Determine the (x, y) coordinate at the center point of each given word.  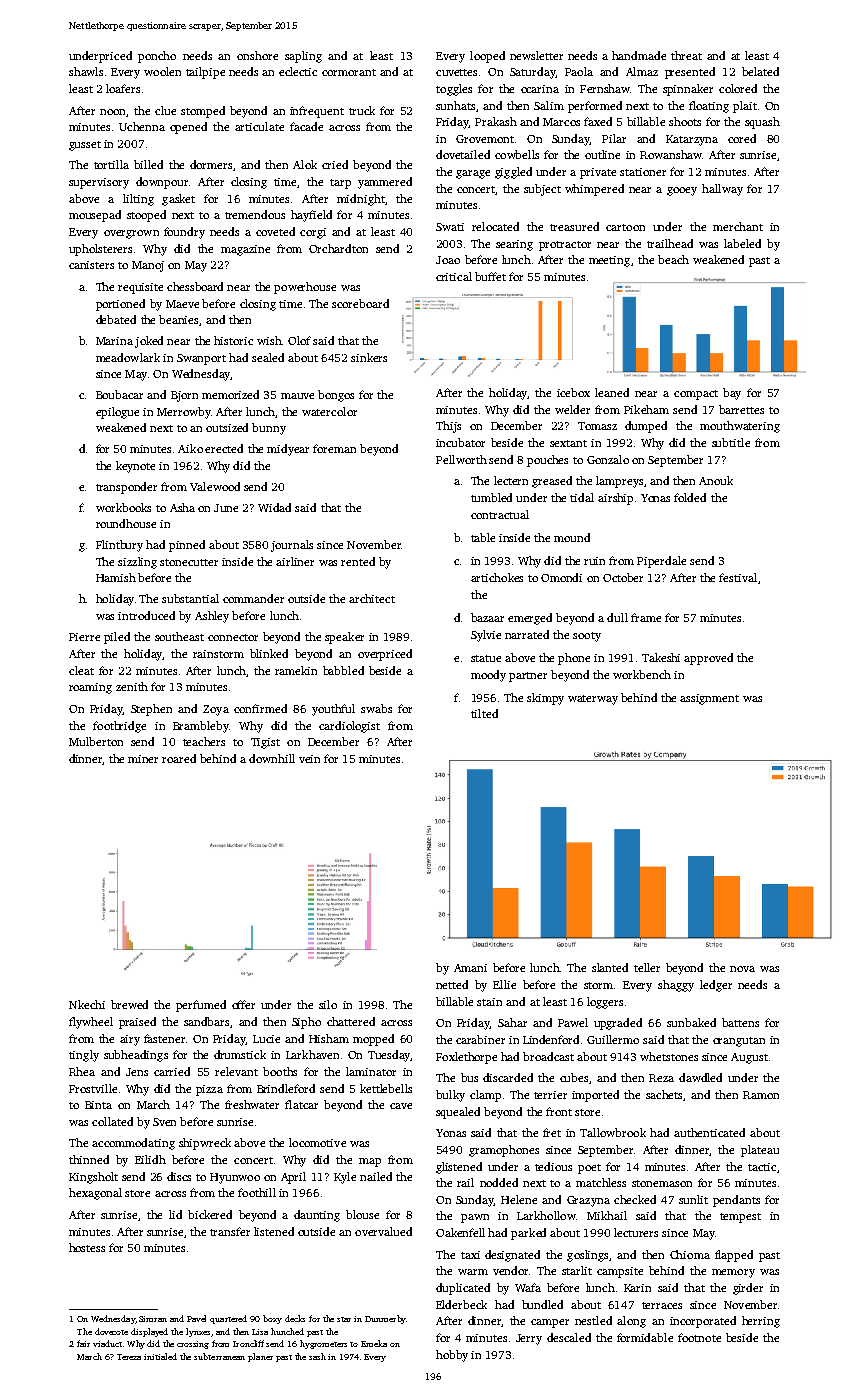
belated (760, 71)
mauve (297, 396)
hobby (452, 1356)
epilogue (117, 413)
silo (328, 1004)
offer (243, 1004)
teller (647, 967)
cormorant (349, 72)
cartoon (625, 227)
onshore (257, 55)
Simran (153, 1319)
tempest (740, 1218)
